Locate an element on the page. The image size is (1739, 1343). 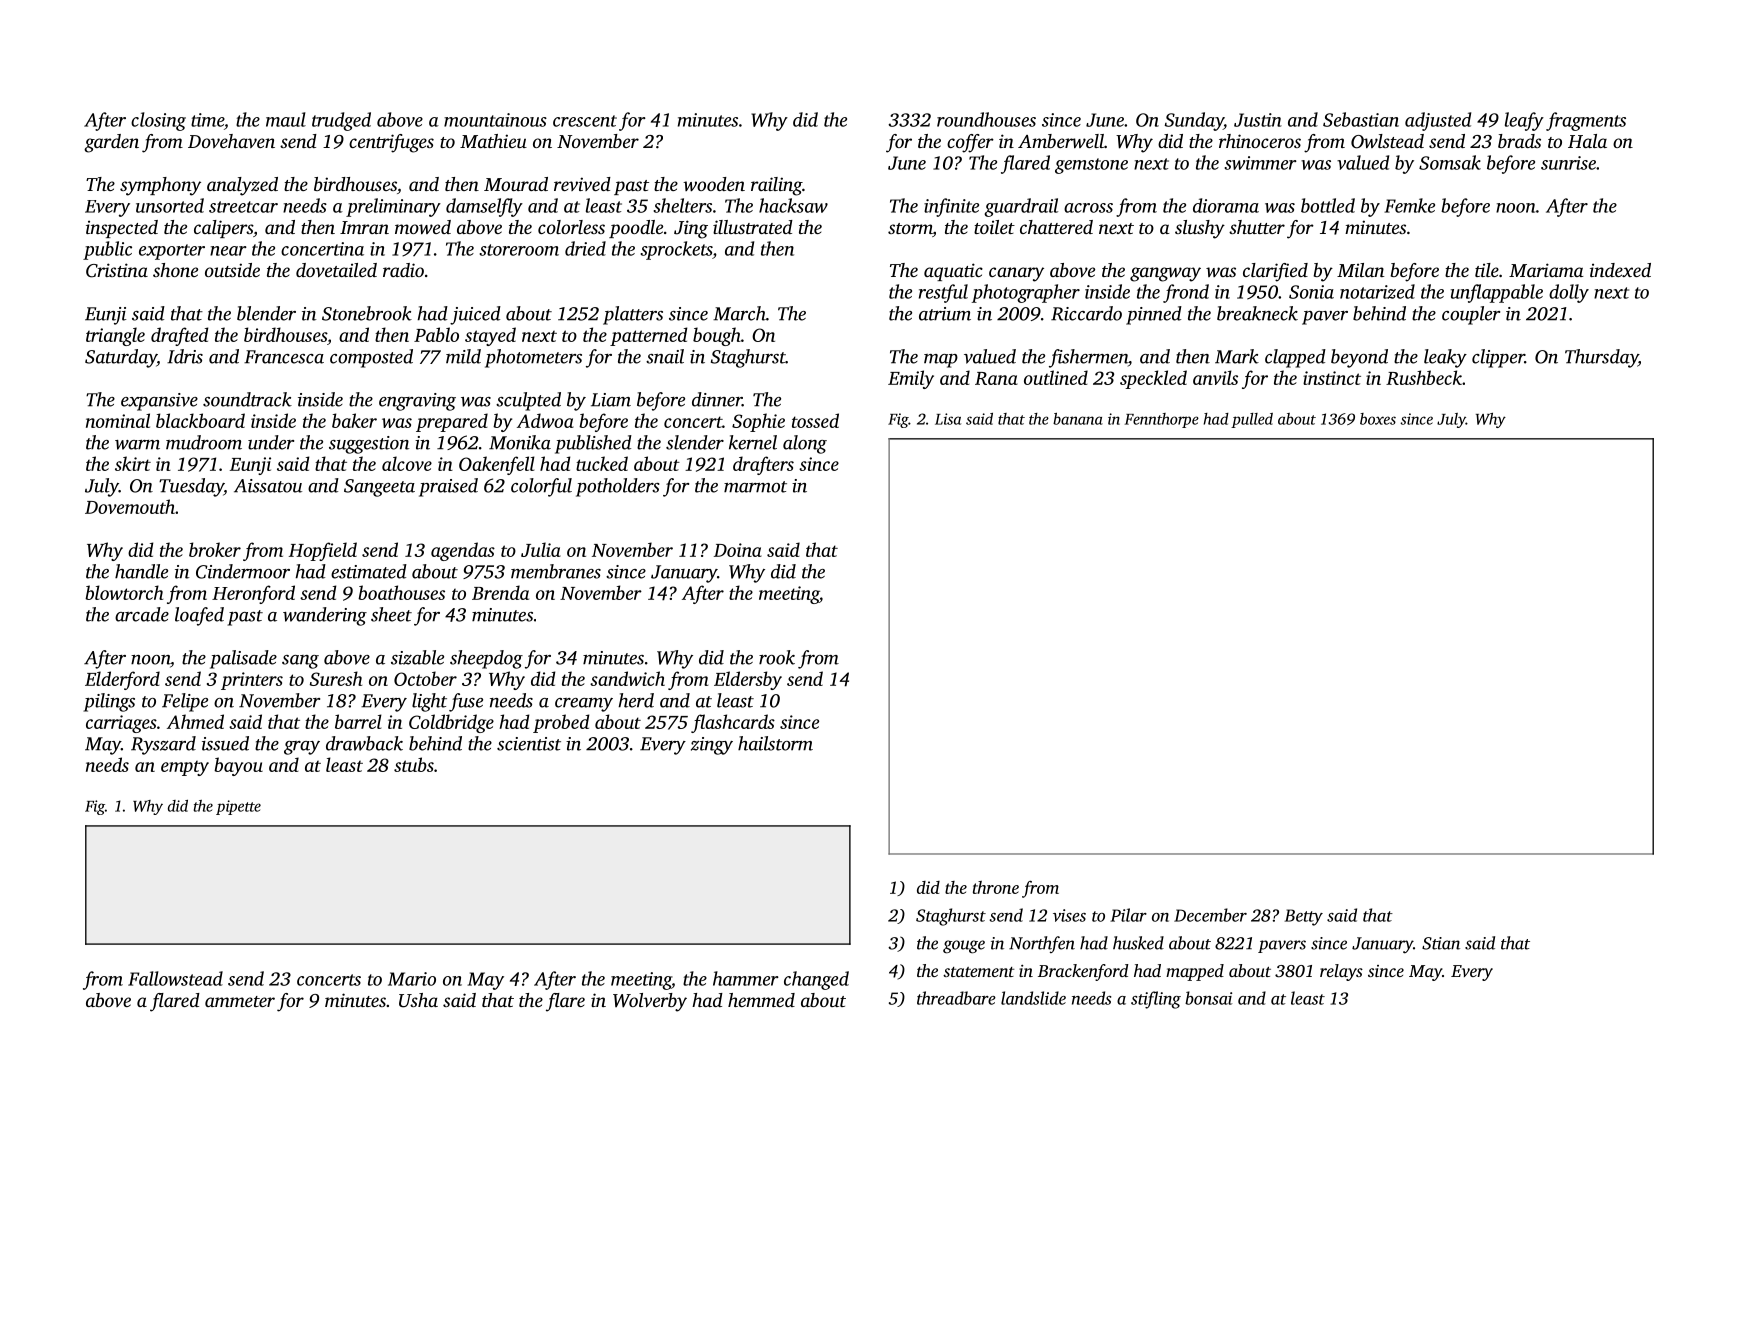
Mathieu is located at coordinates (493, 141).
